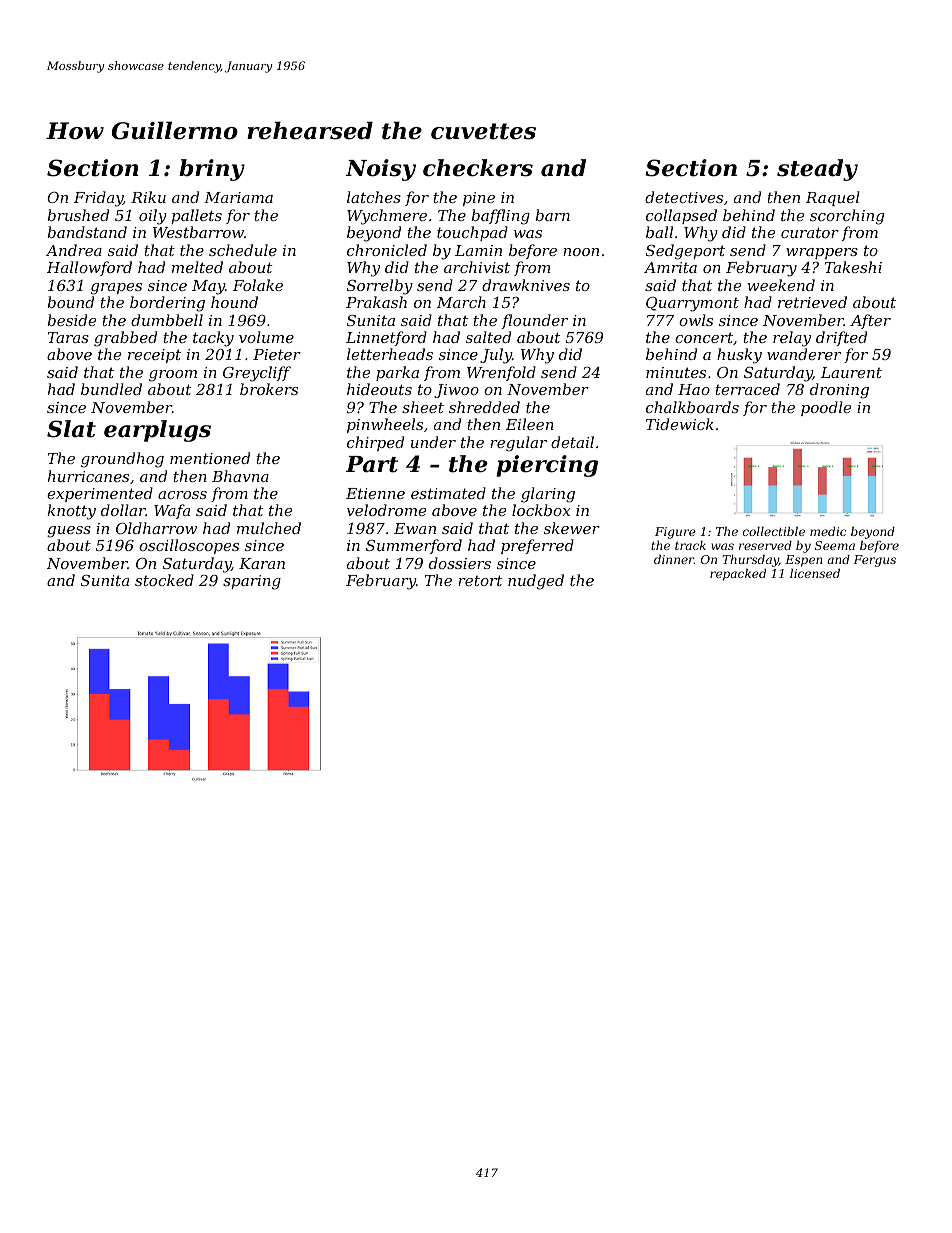 The height and width of the page is (1233, 952). I want to click on guess, so click(69, 532).
